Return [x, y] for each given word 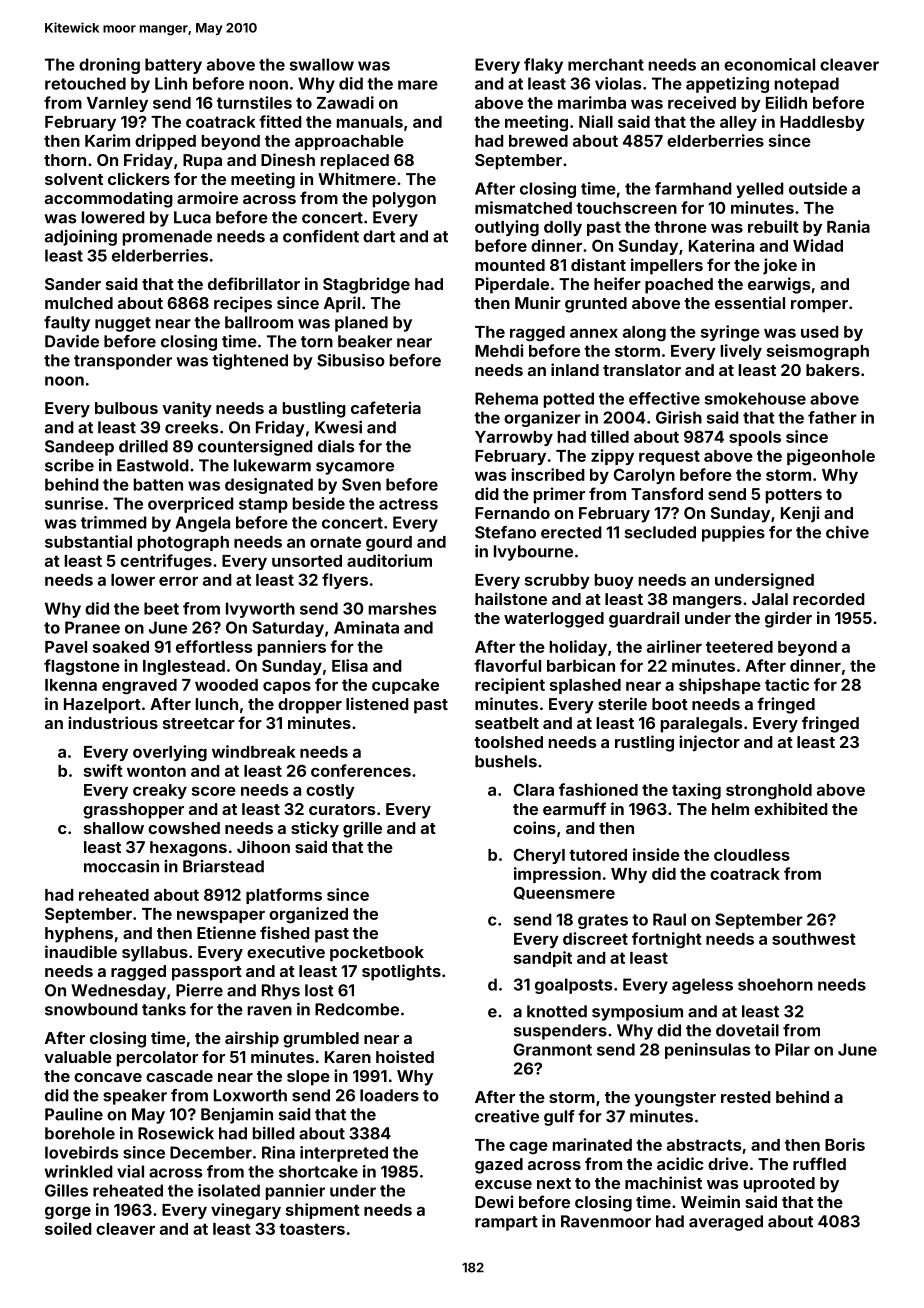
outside [818, 188]
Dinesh [288, 159]
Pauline [74, 1114]
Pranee [92, 627]
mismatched [523, 207]
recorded [829, 599]
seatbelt [507, 723]
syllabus [155, 954]
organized [308, 915]
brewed [538, 141]
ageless [702, 986]
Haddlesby [822, 123]
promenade [167, 238]
